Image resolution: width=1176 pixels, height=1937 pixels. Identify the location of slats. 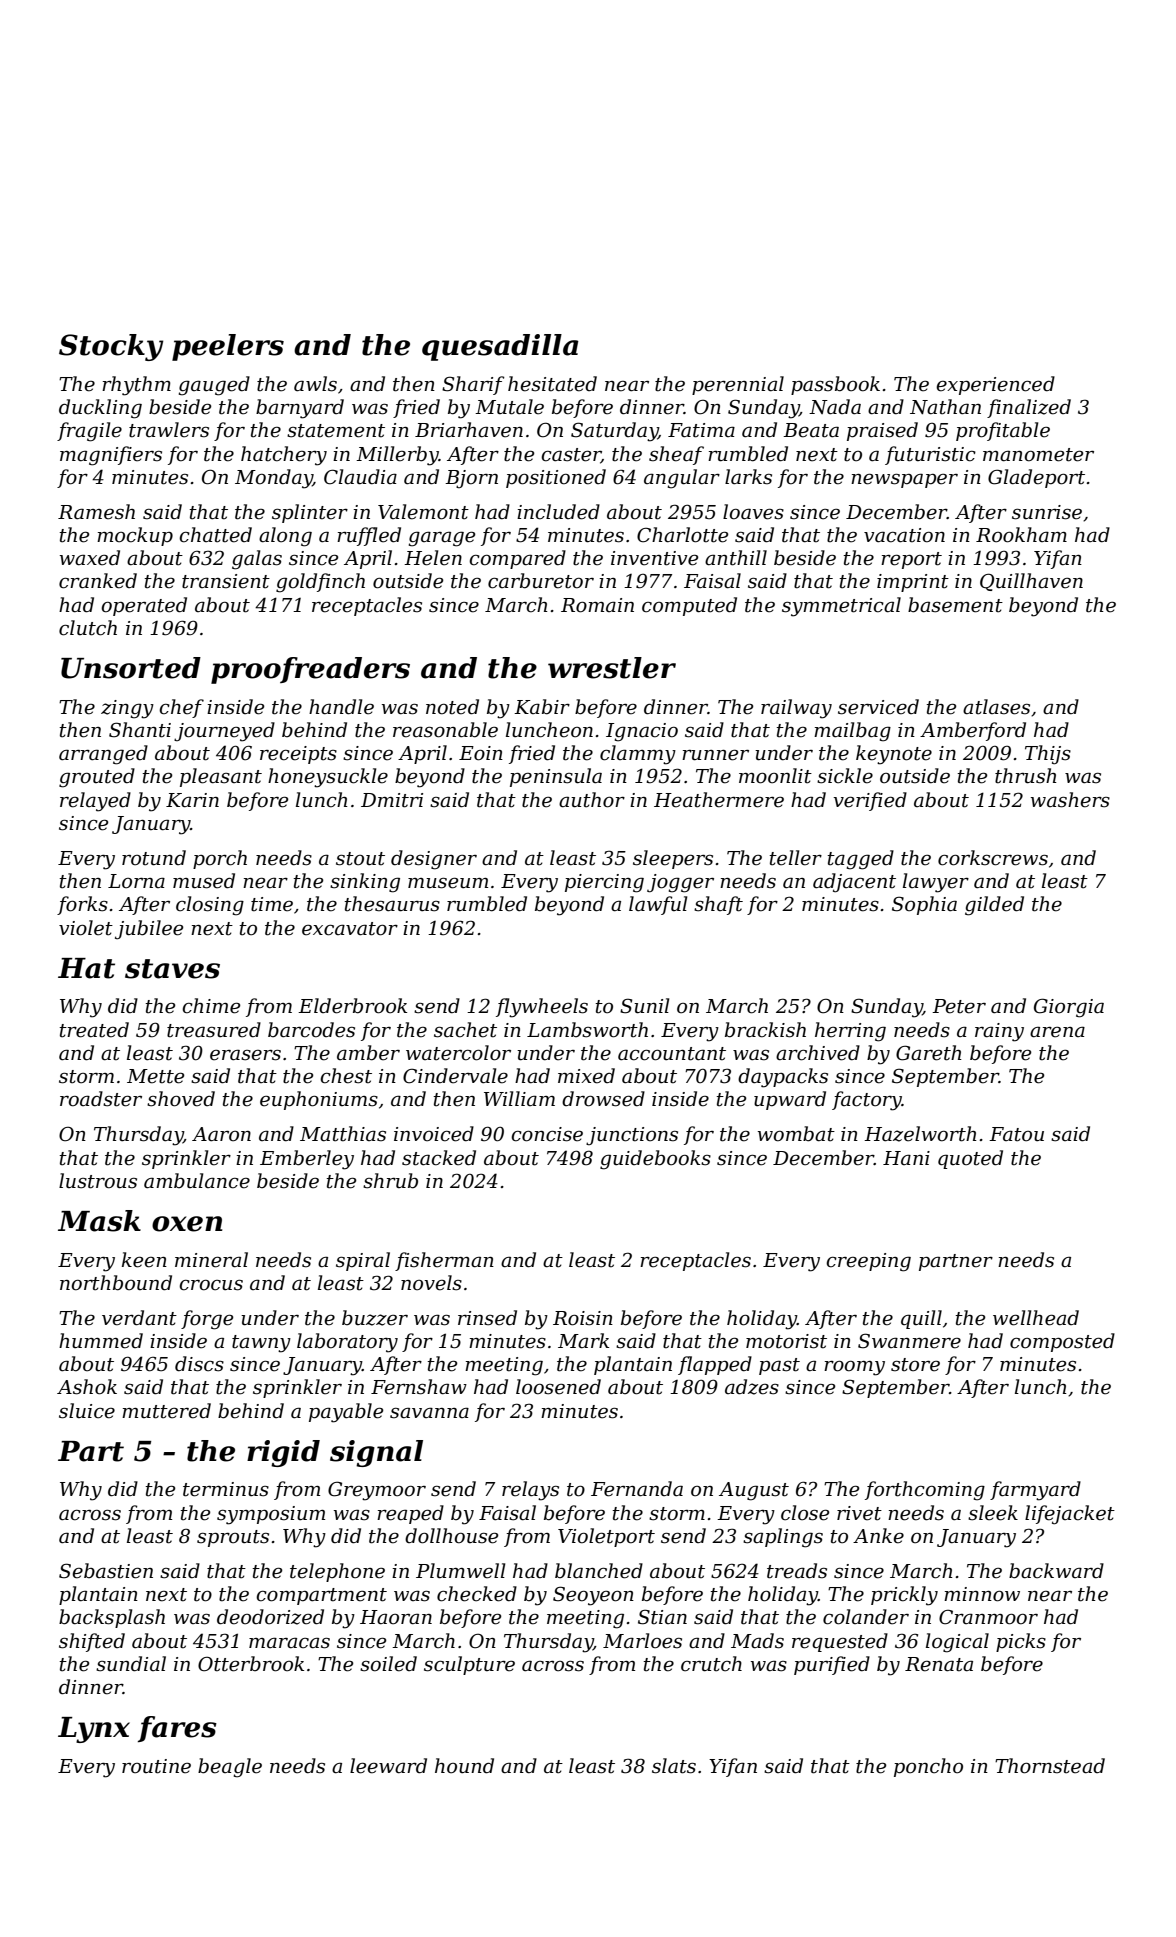
(674, 1766).
